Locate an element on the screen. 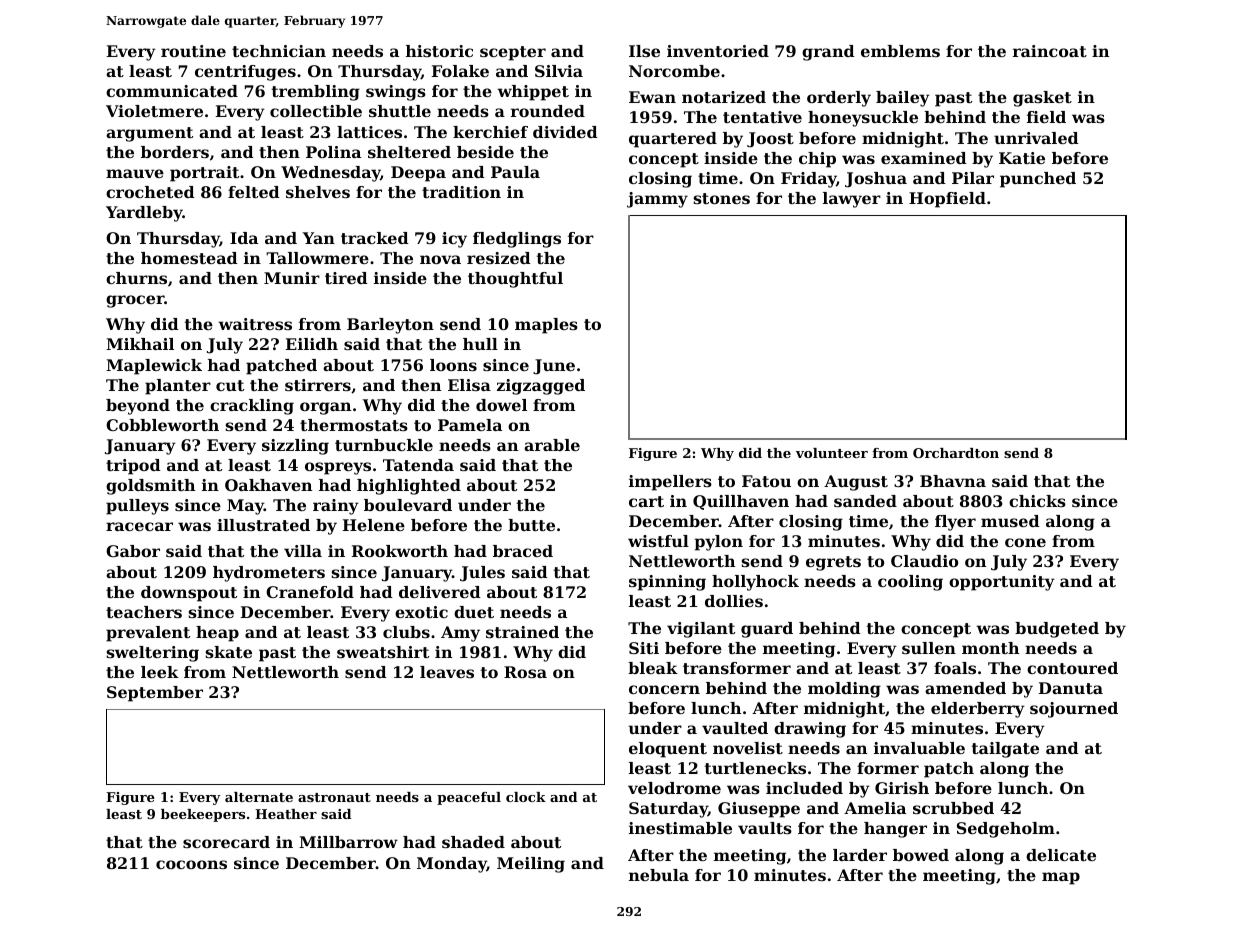 Image resolution: width=1233 pixels, height=952 pixels. zigzagged is located at coordinates (541, 387).
